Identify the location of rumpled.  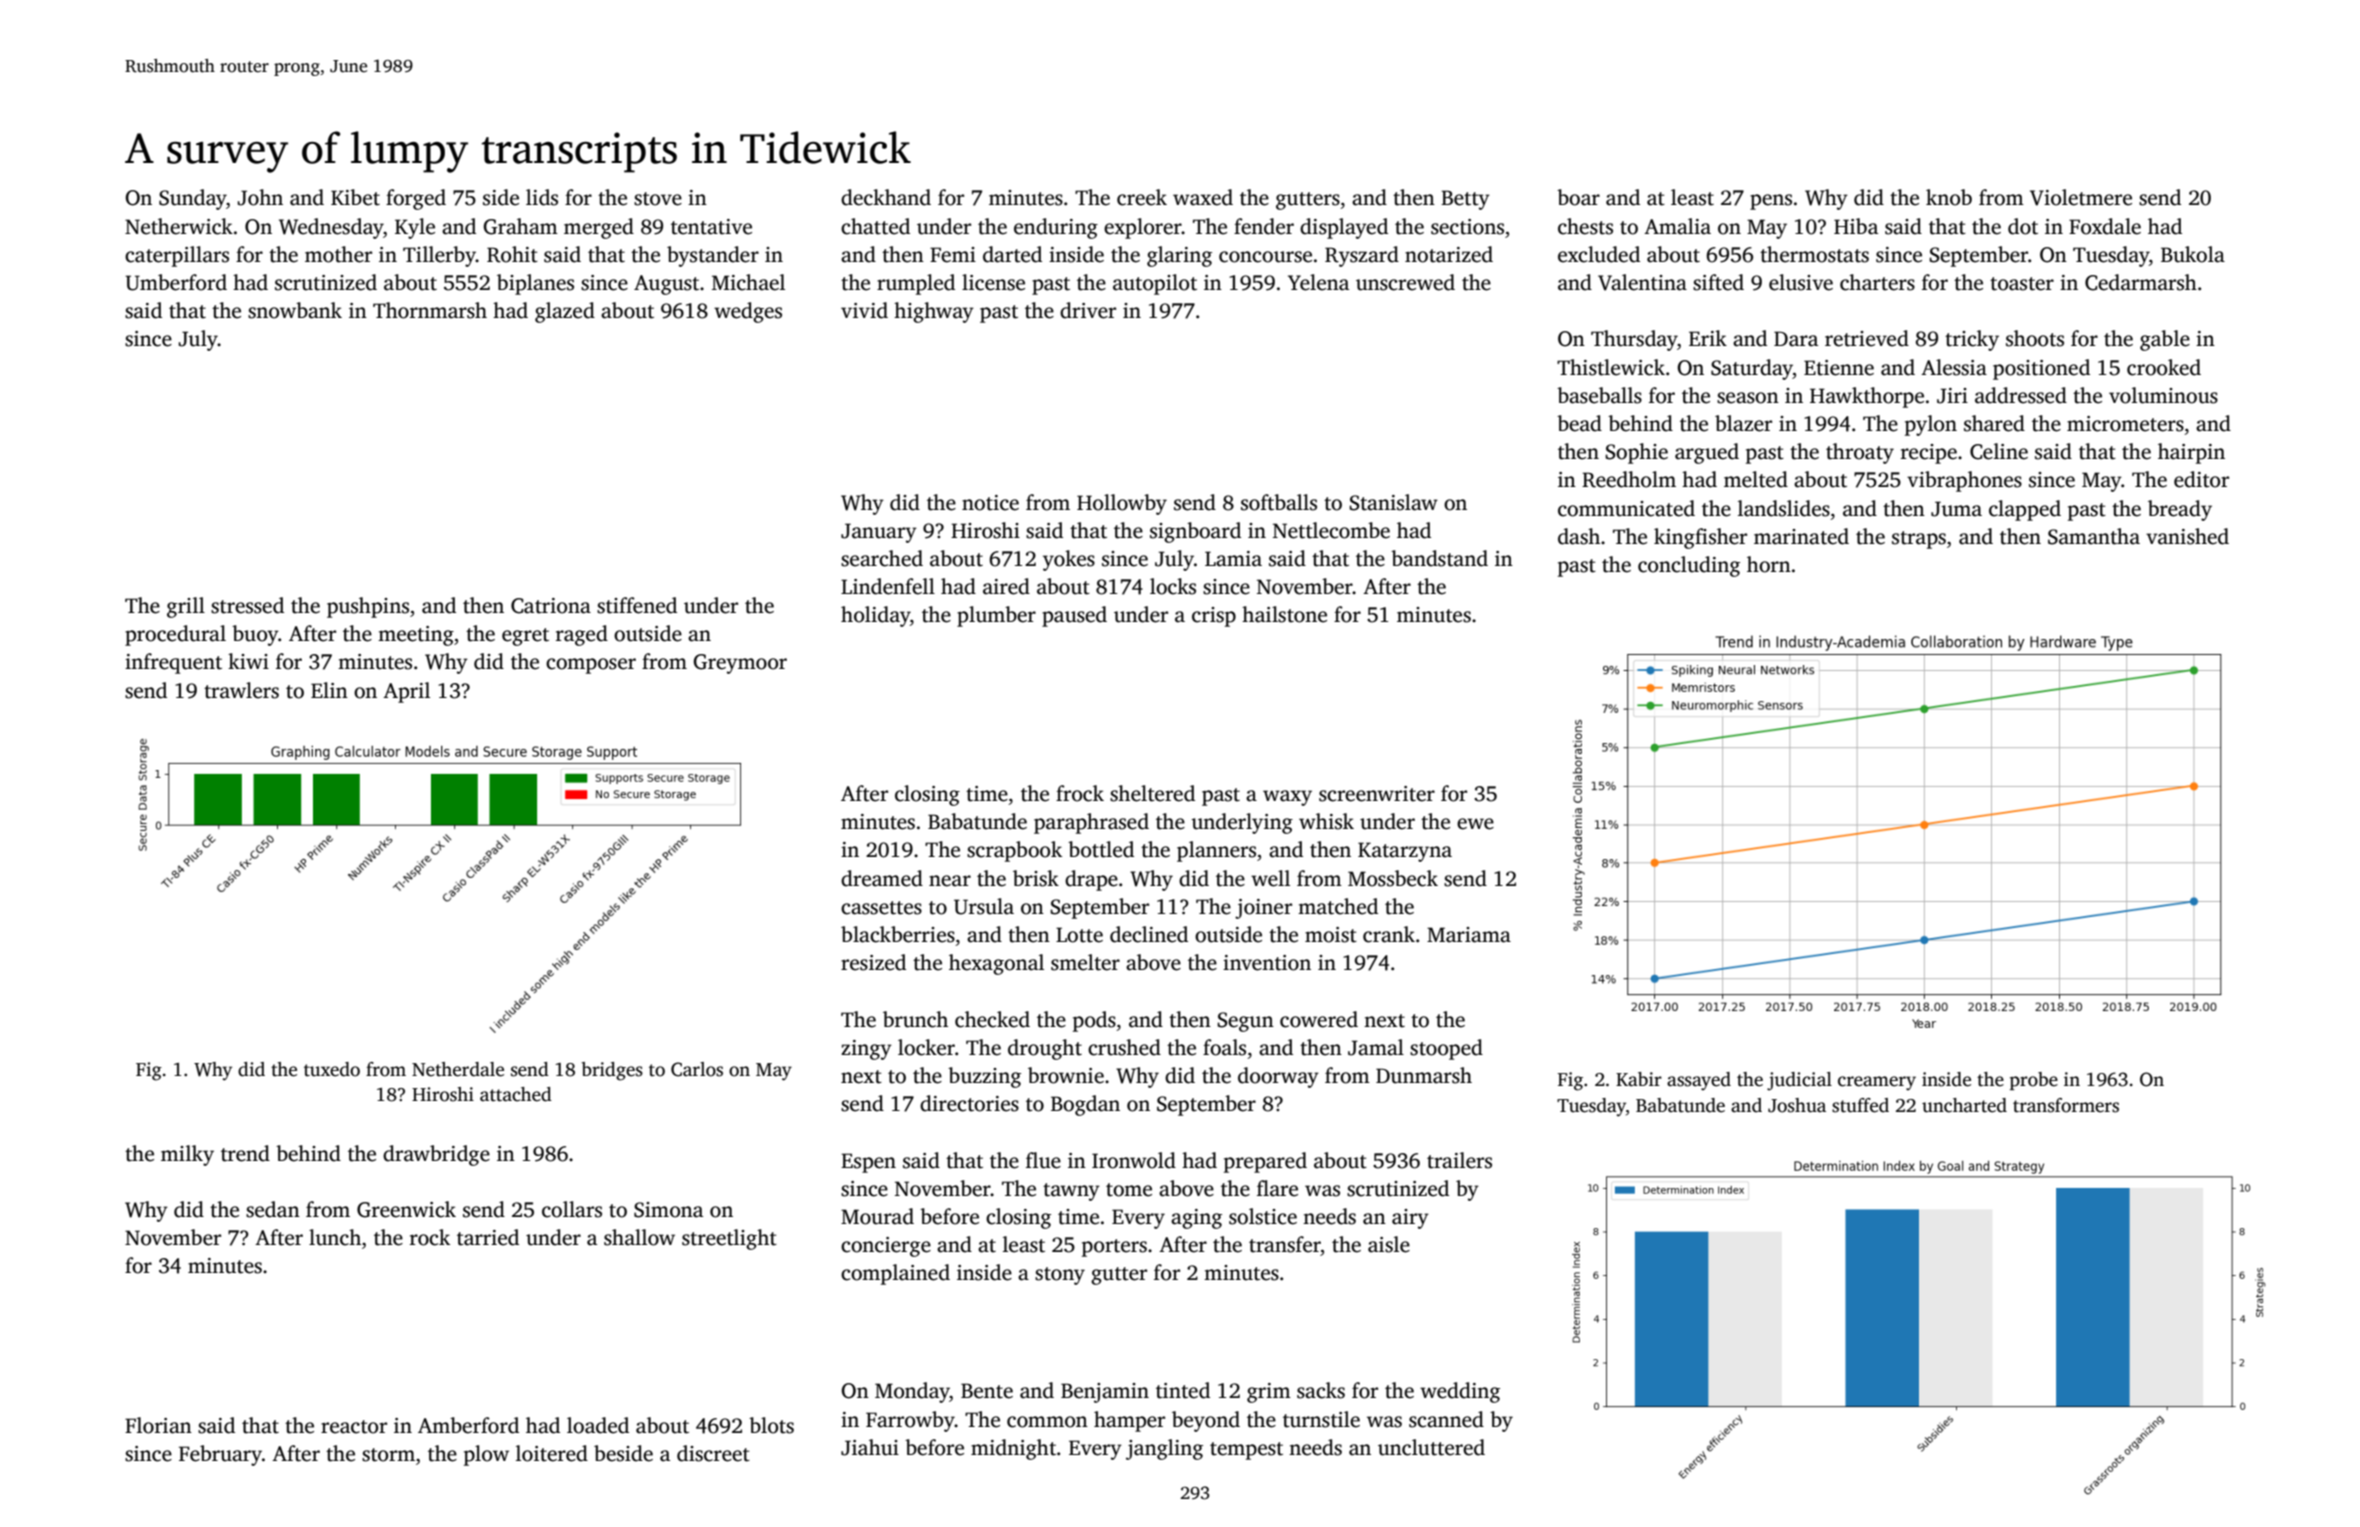
(916, 284).
